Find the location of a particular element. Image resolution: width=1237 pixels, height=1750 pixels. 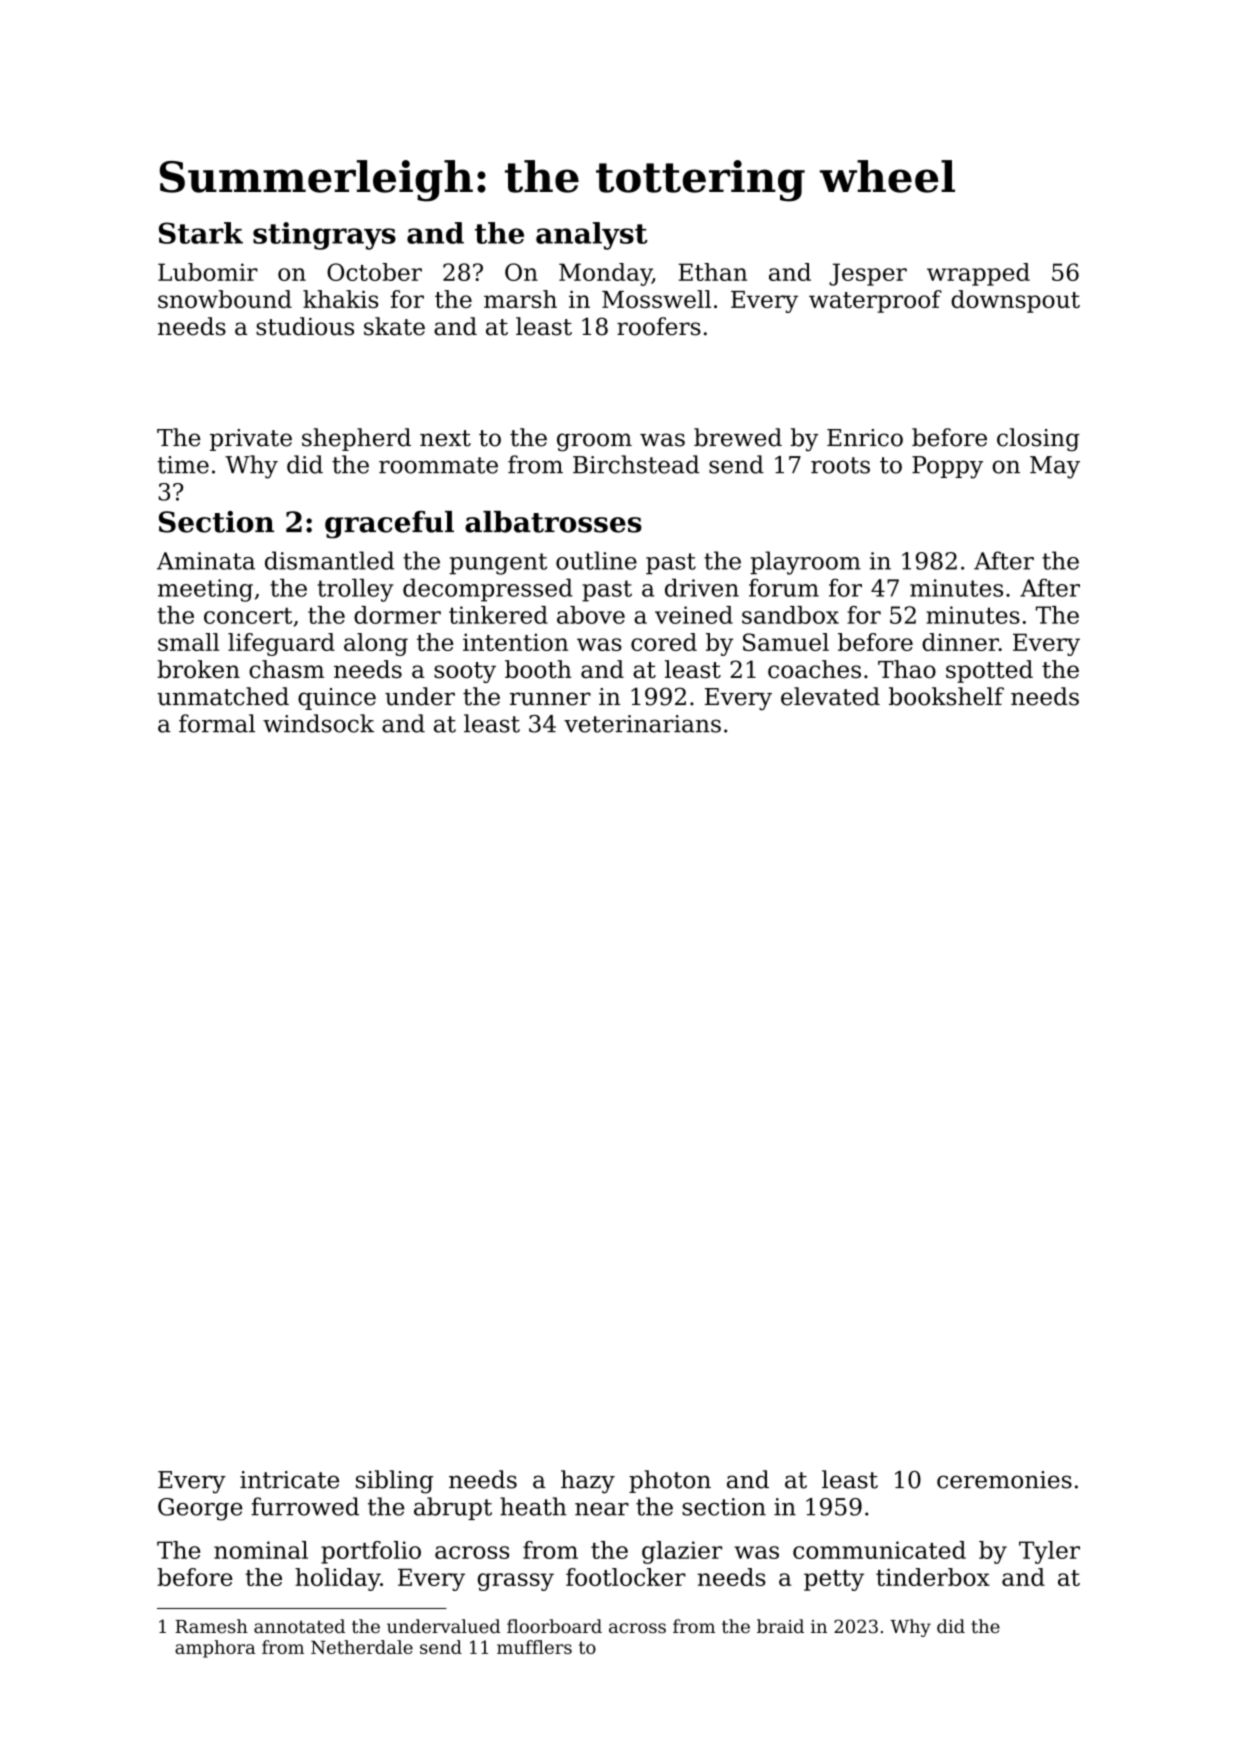

albatrosses is located at coordinates (553, 522).
